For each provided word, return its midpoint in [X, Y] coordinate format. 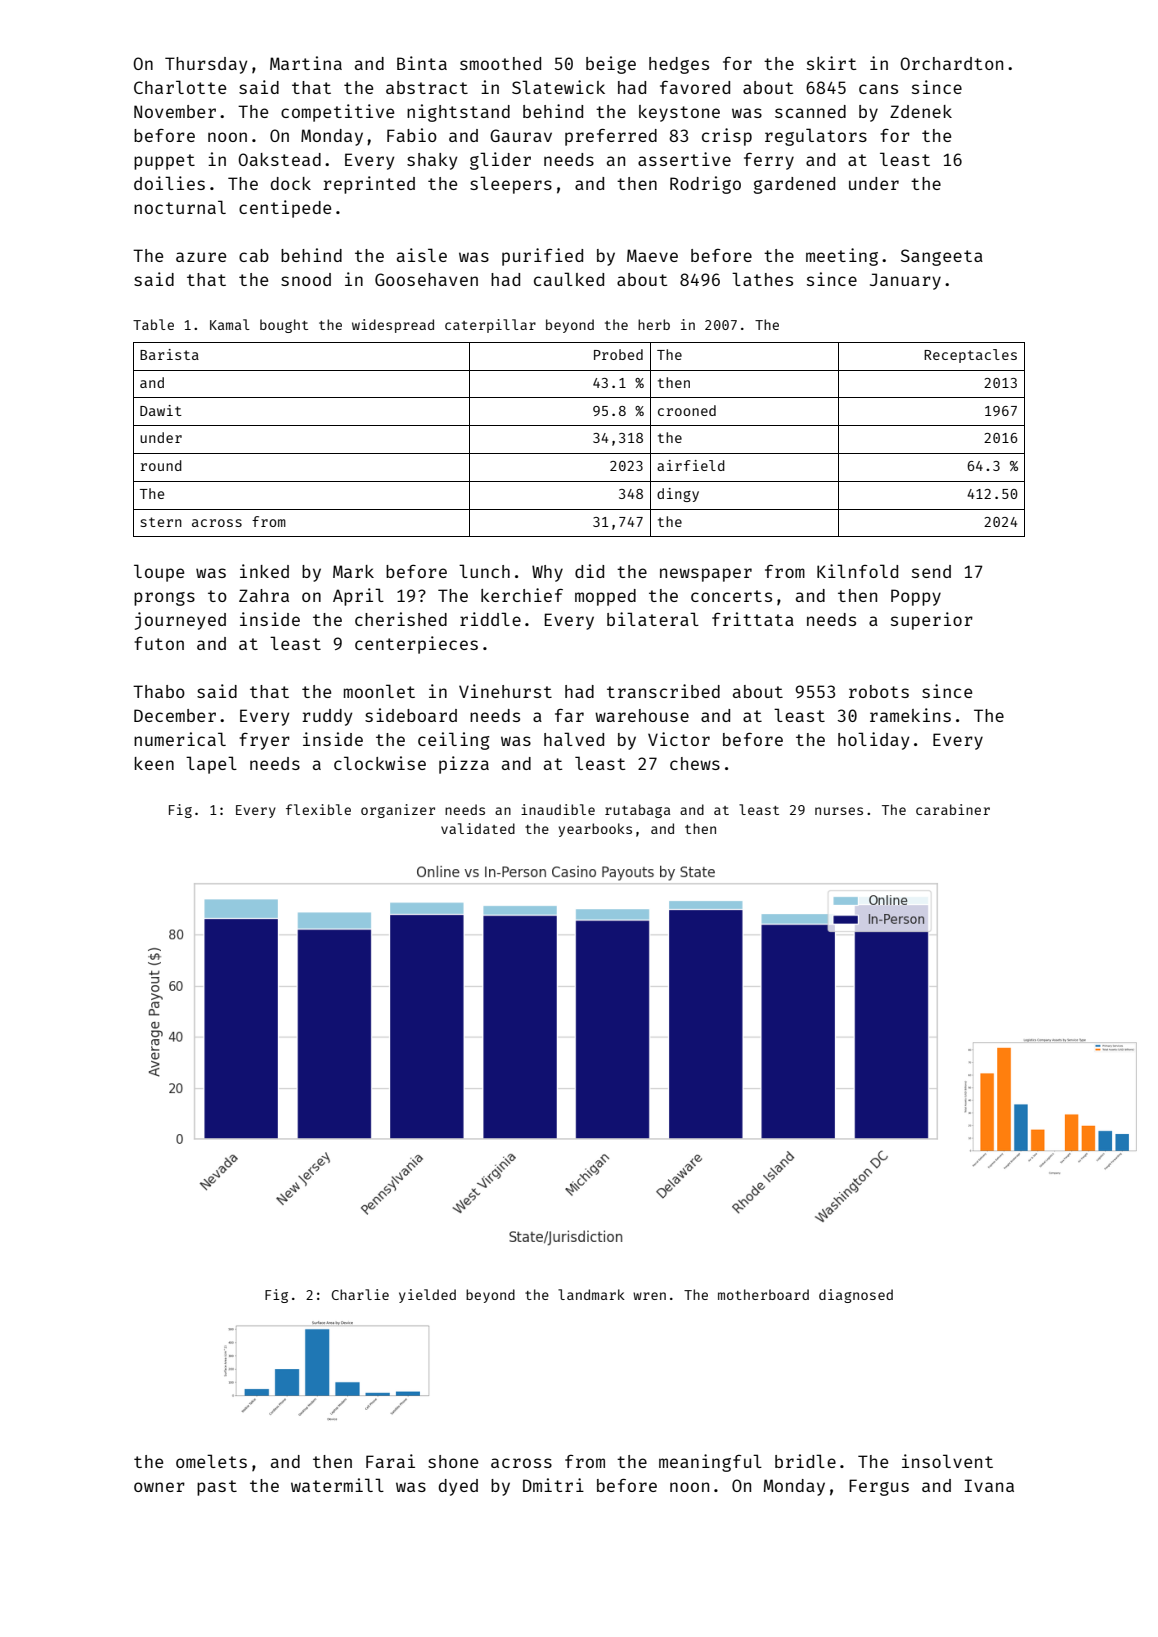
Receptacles [970, 356]
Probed [618, 354]
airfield [691, 465]
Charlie [360, 1294]
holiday [873, 741]
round [161, 465]
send [931, 571]
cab [254, 255]
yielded [427, 1296]
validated [478, 828]
